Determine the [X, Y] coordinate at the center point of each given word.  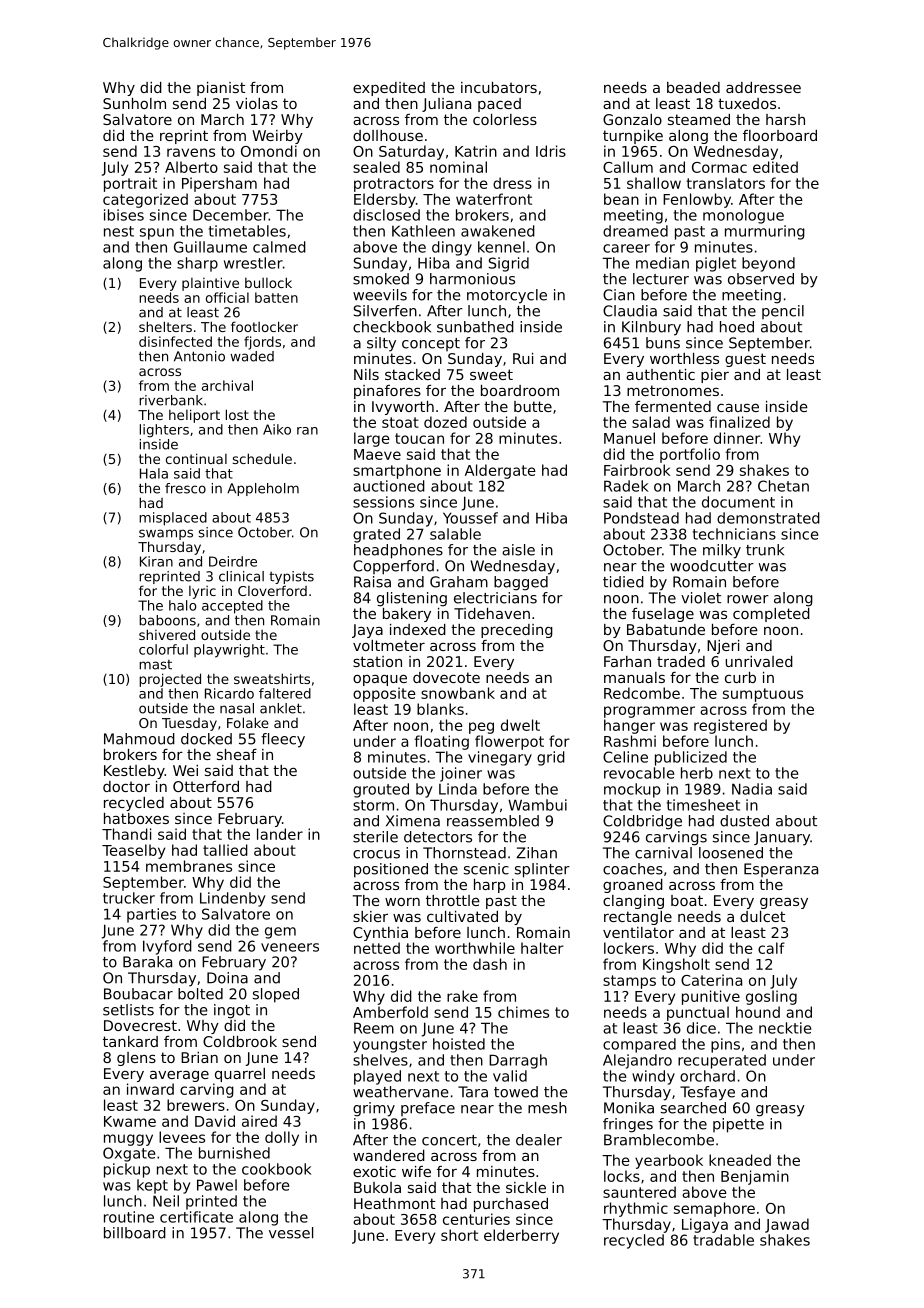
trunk [765, 550]
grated [376, 535]
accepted [232, 607]
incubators [499, 87]
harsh [785, 119]
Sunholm [134, 103]
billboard [135, 1233]
